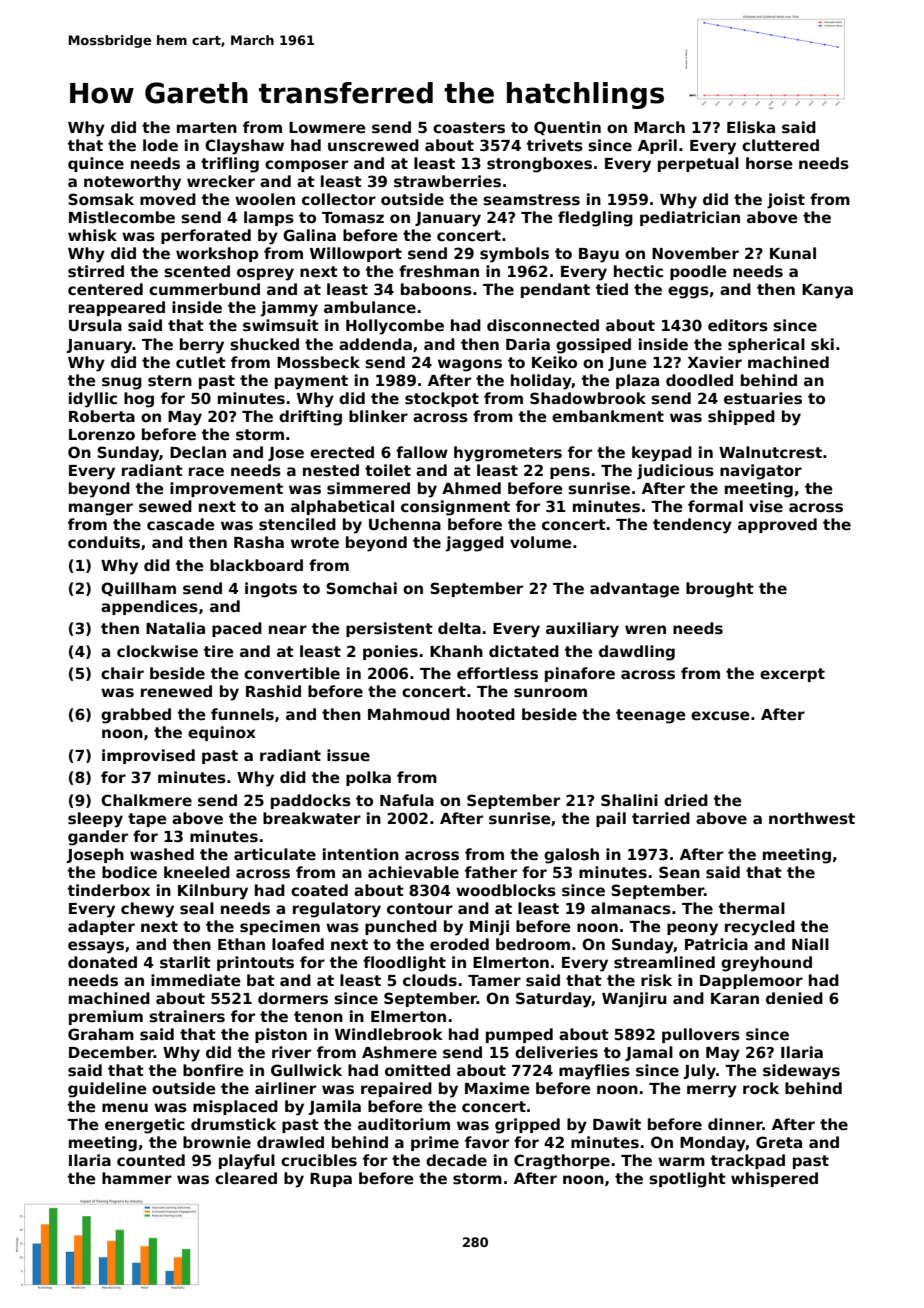 The height and width of the document is (1308, 924). What do you see at coordinates (318, 1016) in the document?
I see `tenon` at bounding box center [318, 1016].
